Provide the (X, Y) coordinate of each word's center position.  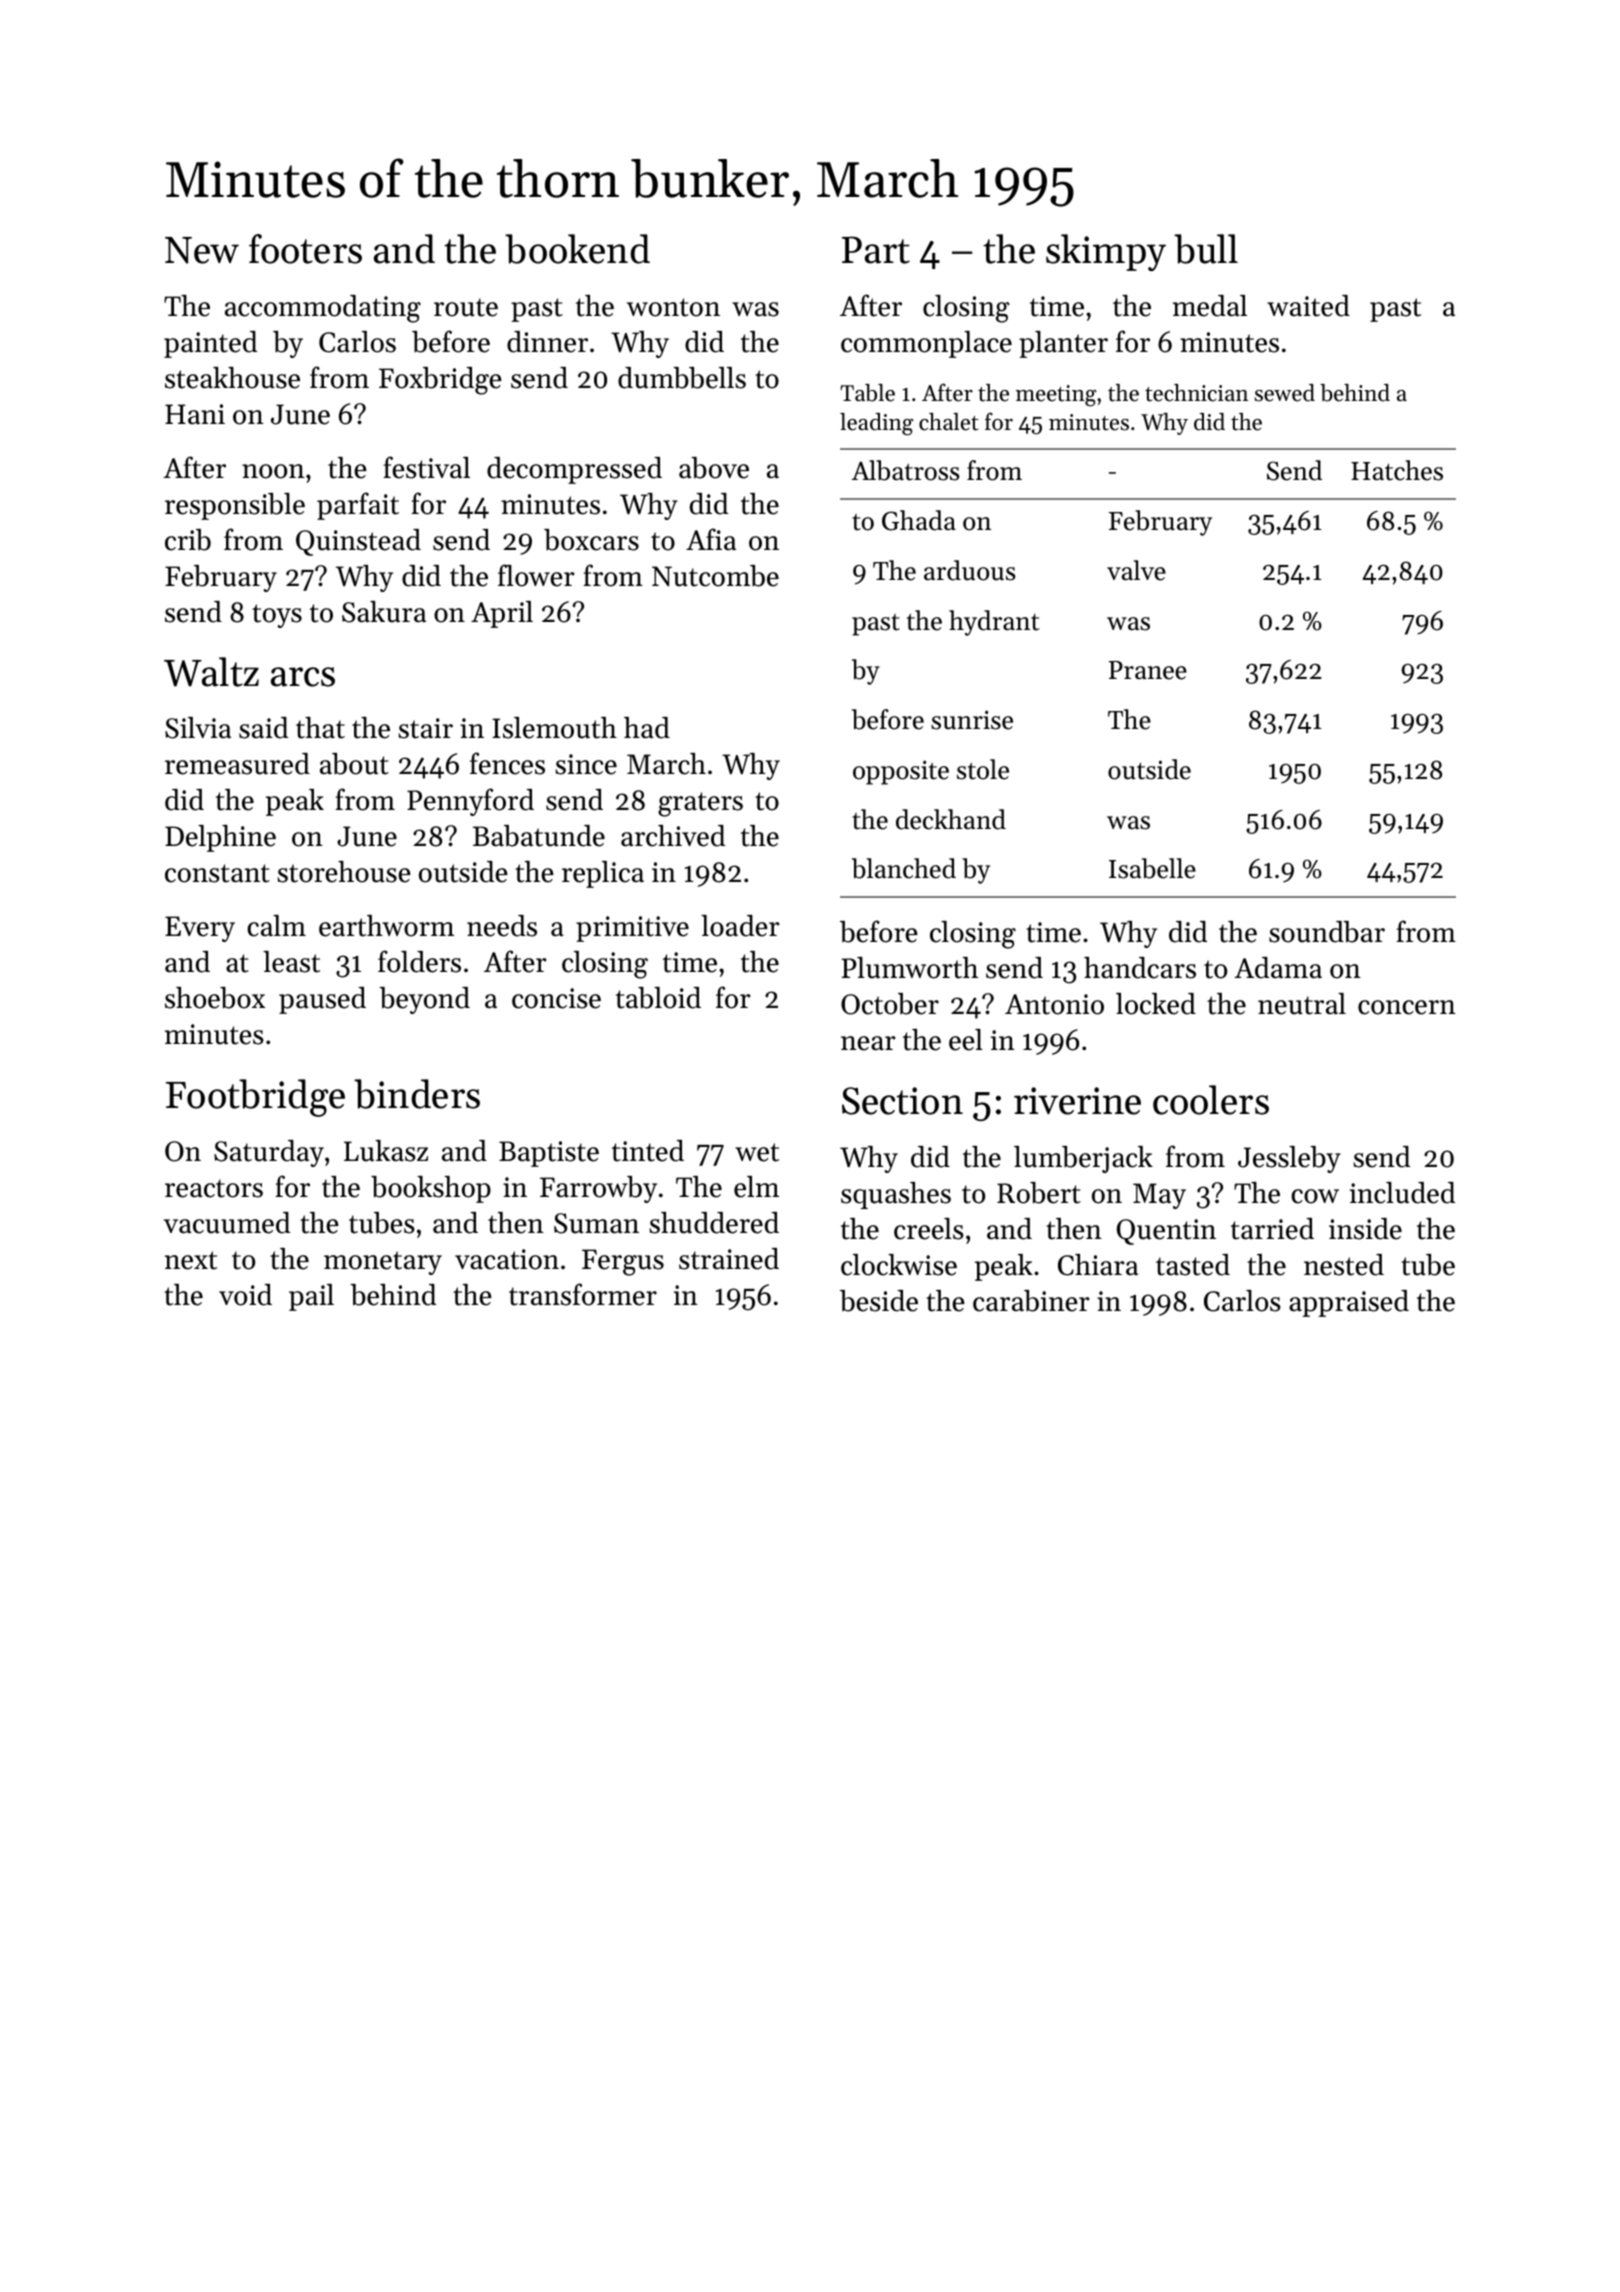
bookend (577, 249)
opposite (901, 772)
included (1402, 1193)
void (245, 1295)
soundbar (1327, 932)
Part (876, 250)
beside (879, 1301)
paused (322, 1000)
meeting (1056, 396)
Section (902, 1101)
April (502, 614)
